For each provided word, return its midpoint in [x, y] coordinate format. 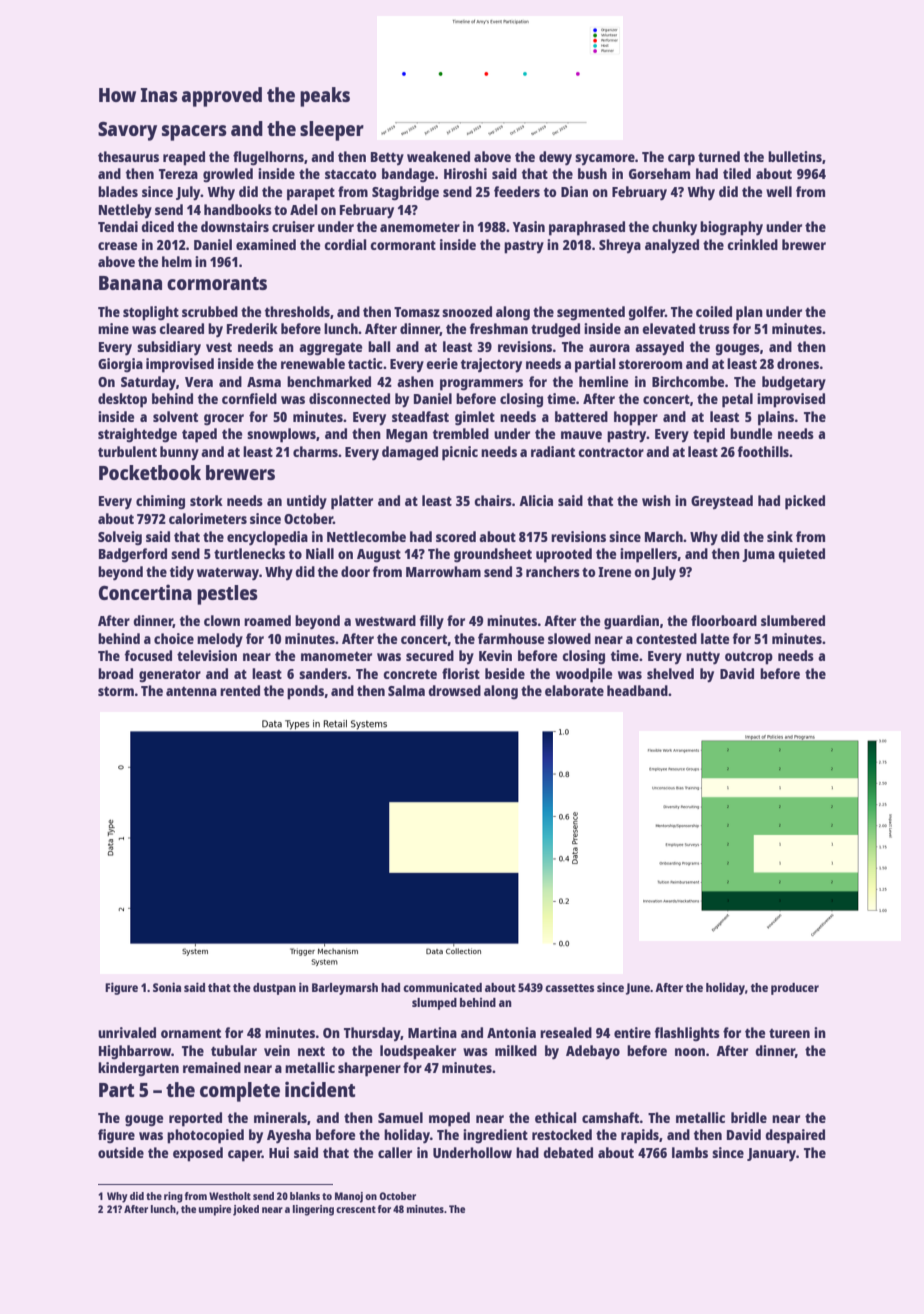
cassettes [569, 988]
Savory [127, 131]
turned [719, 156]
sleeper [332, 131]
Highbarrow [135, 1052]
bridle [749, 1117]
